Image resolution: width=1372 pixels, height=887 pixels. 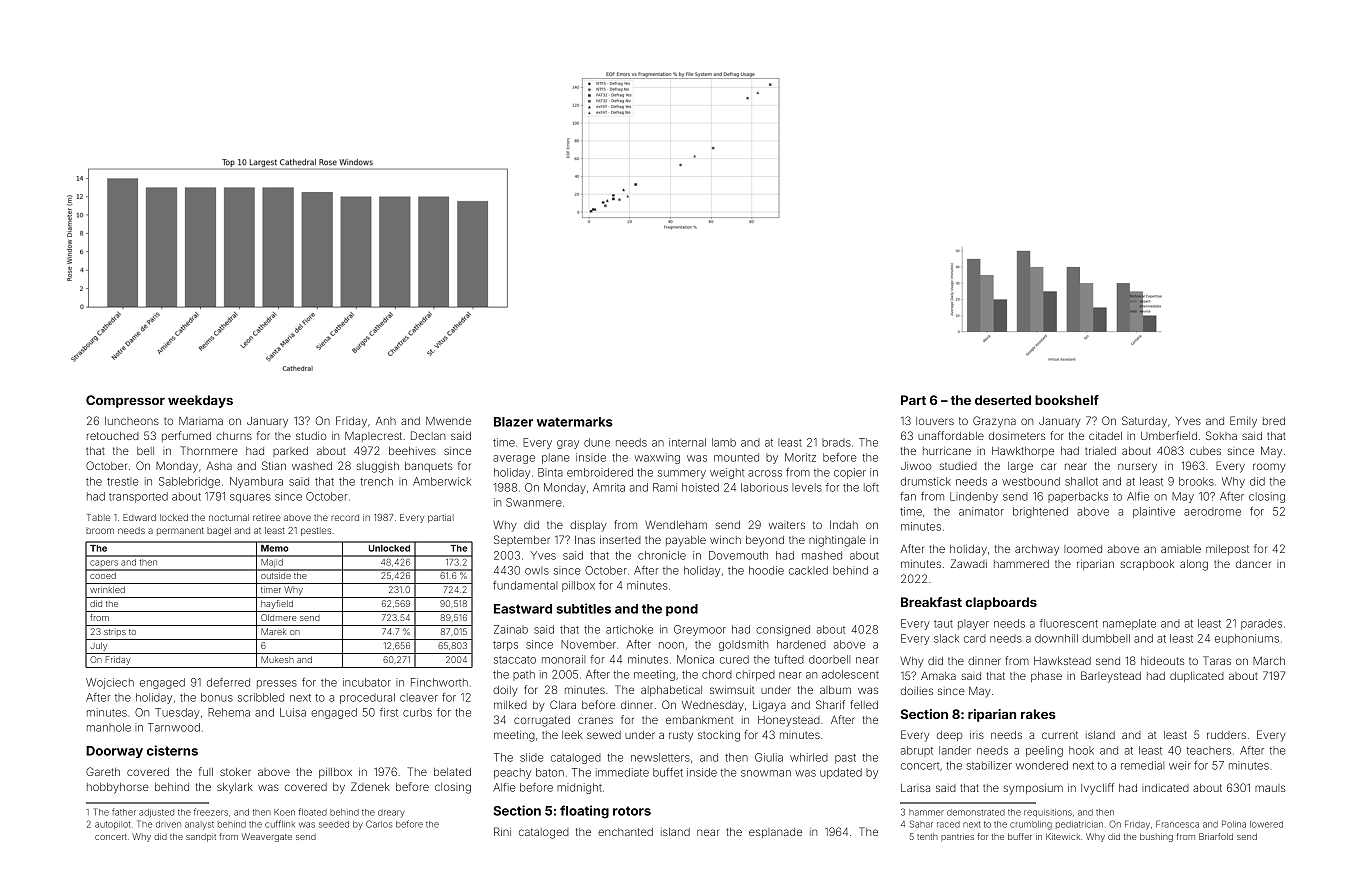 What do you see at coordinates (1017, 436) in the screenshot?
I see `dosimeters` at bounding box center [1017, 436].
